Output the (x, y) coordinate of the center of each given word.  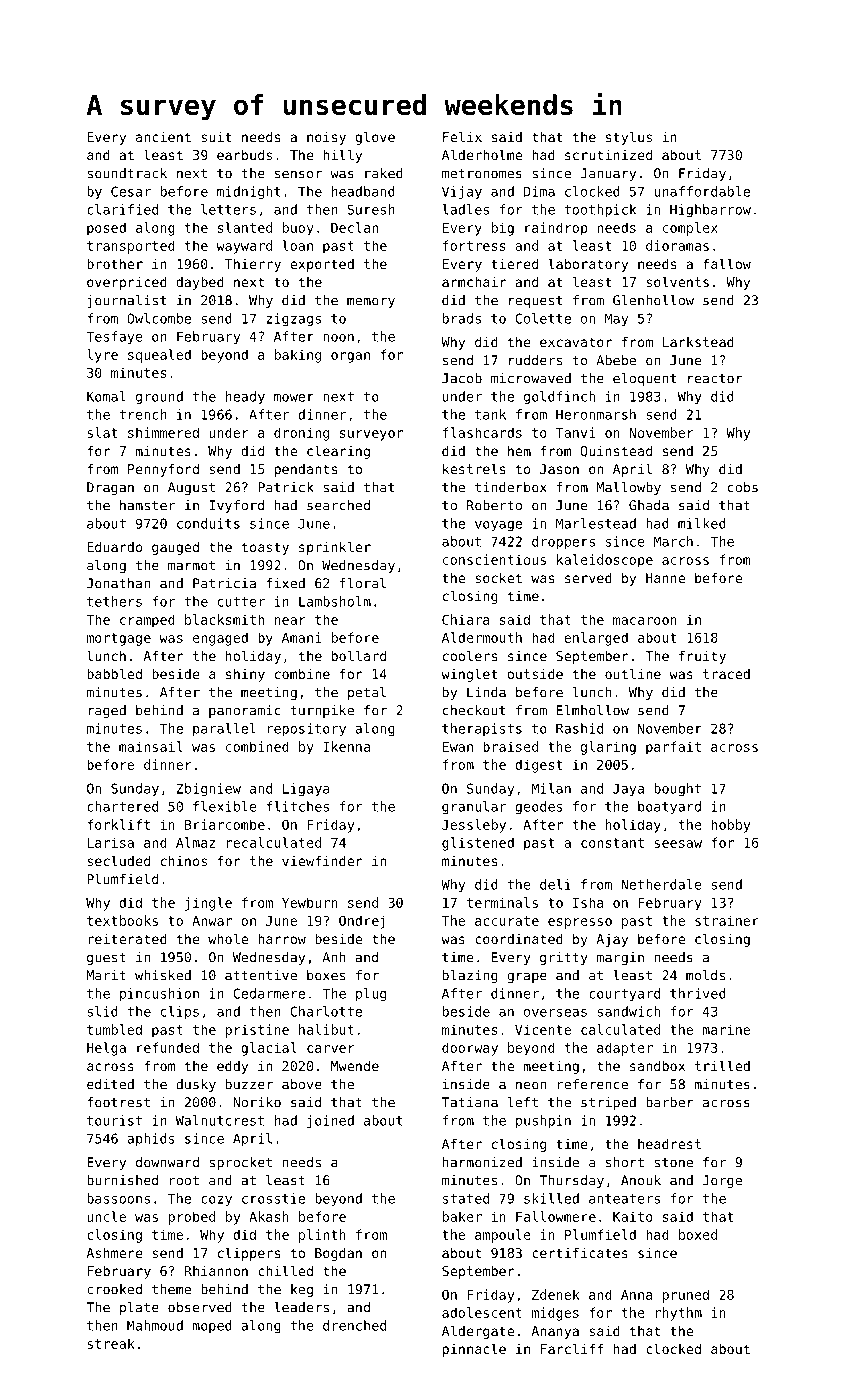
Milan (551, 788)
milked (702, 523)
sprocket (240, 1163)
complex (690, 229)
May (616, 320)
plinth (322, 1236)
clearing (338, 452)
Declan (354, 227)
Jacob (462, 378)
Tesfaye (114, 338)
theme (171, 1289)
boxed (698, 1234)
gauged (175, 548)
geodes (539, 808)
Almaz (195, 842)
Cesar (131, 191)
